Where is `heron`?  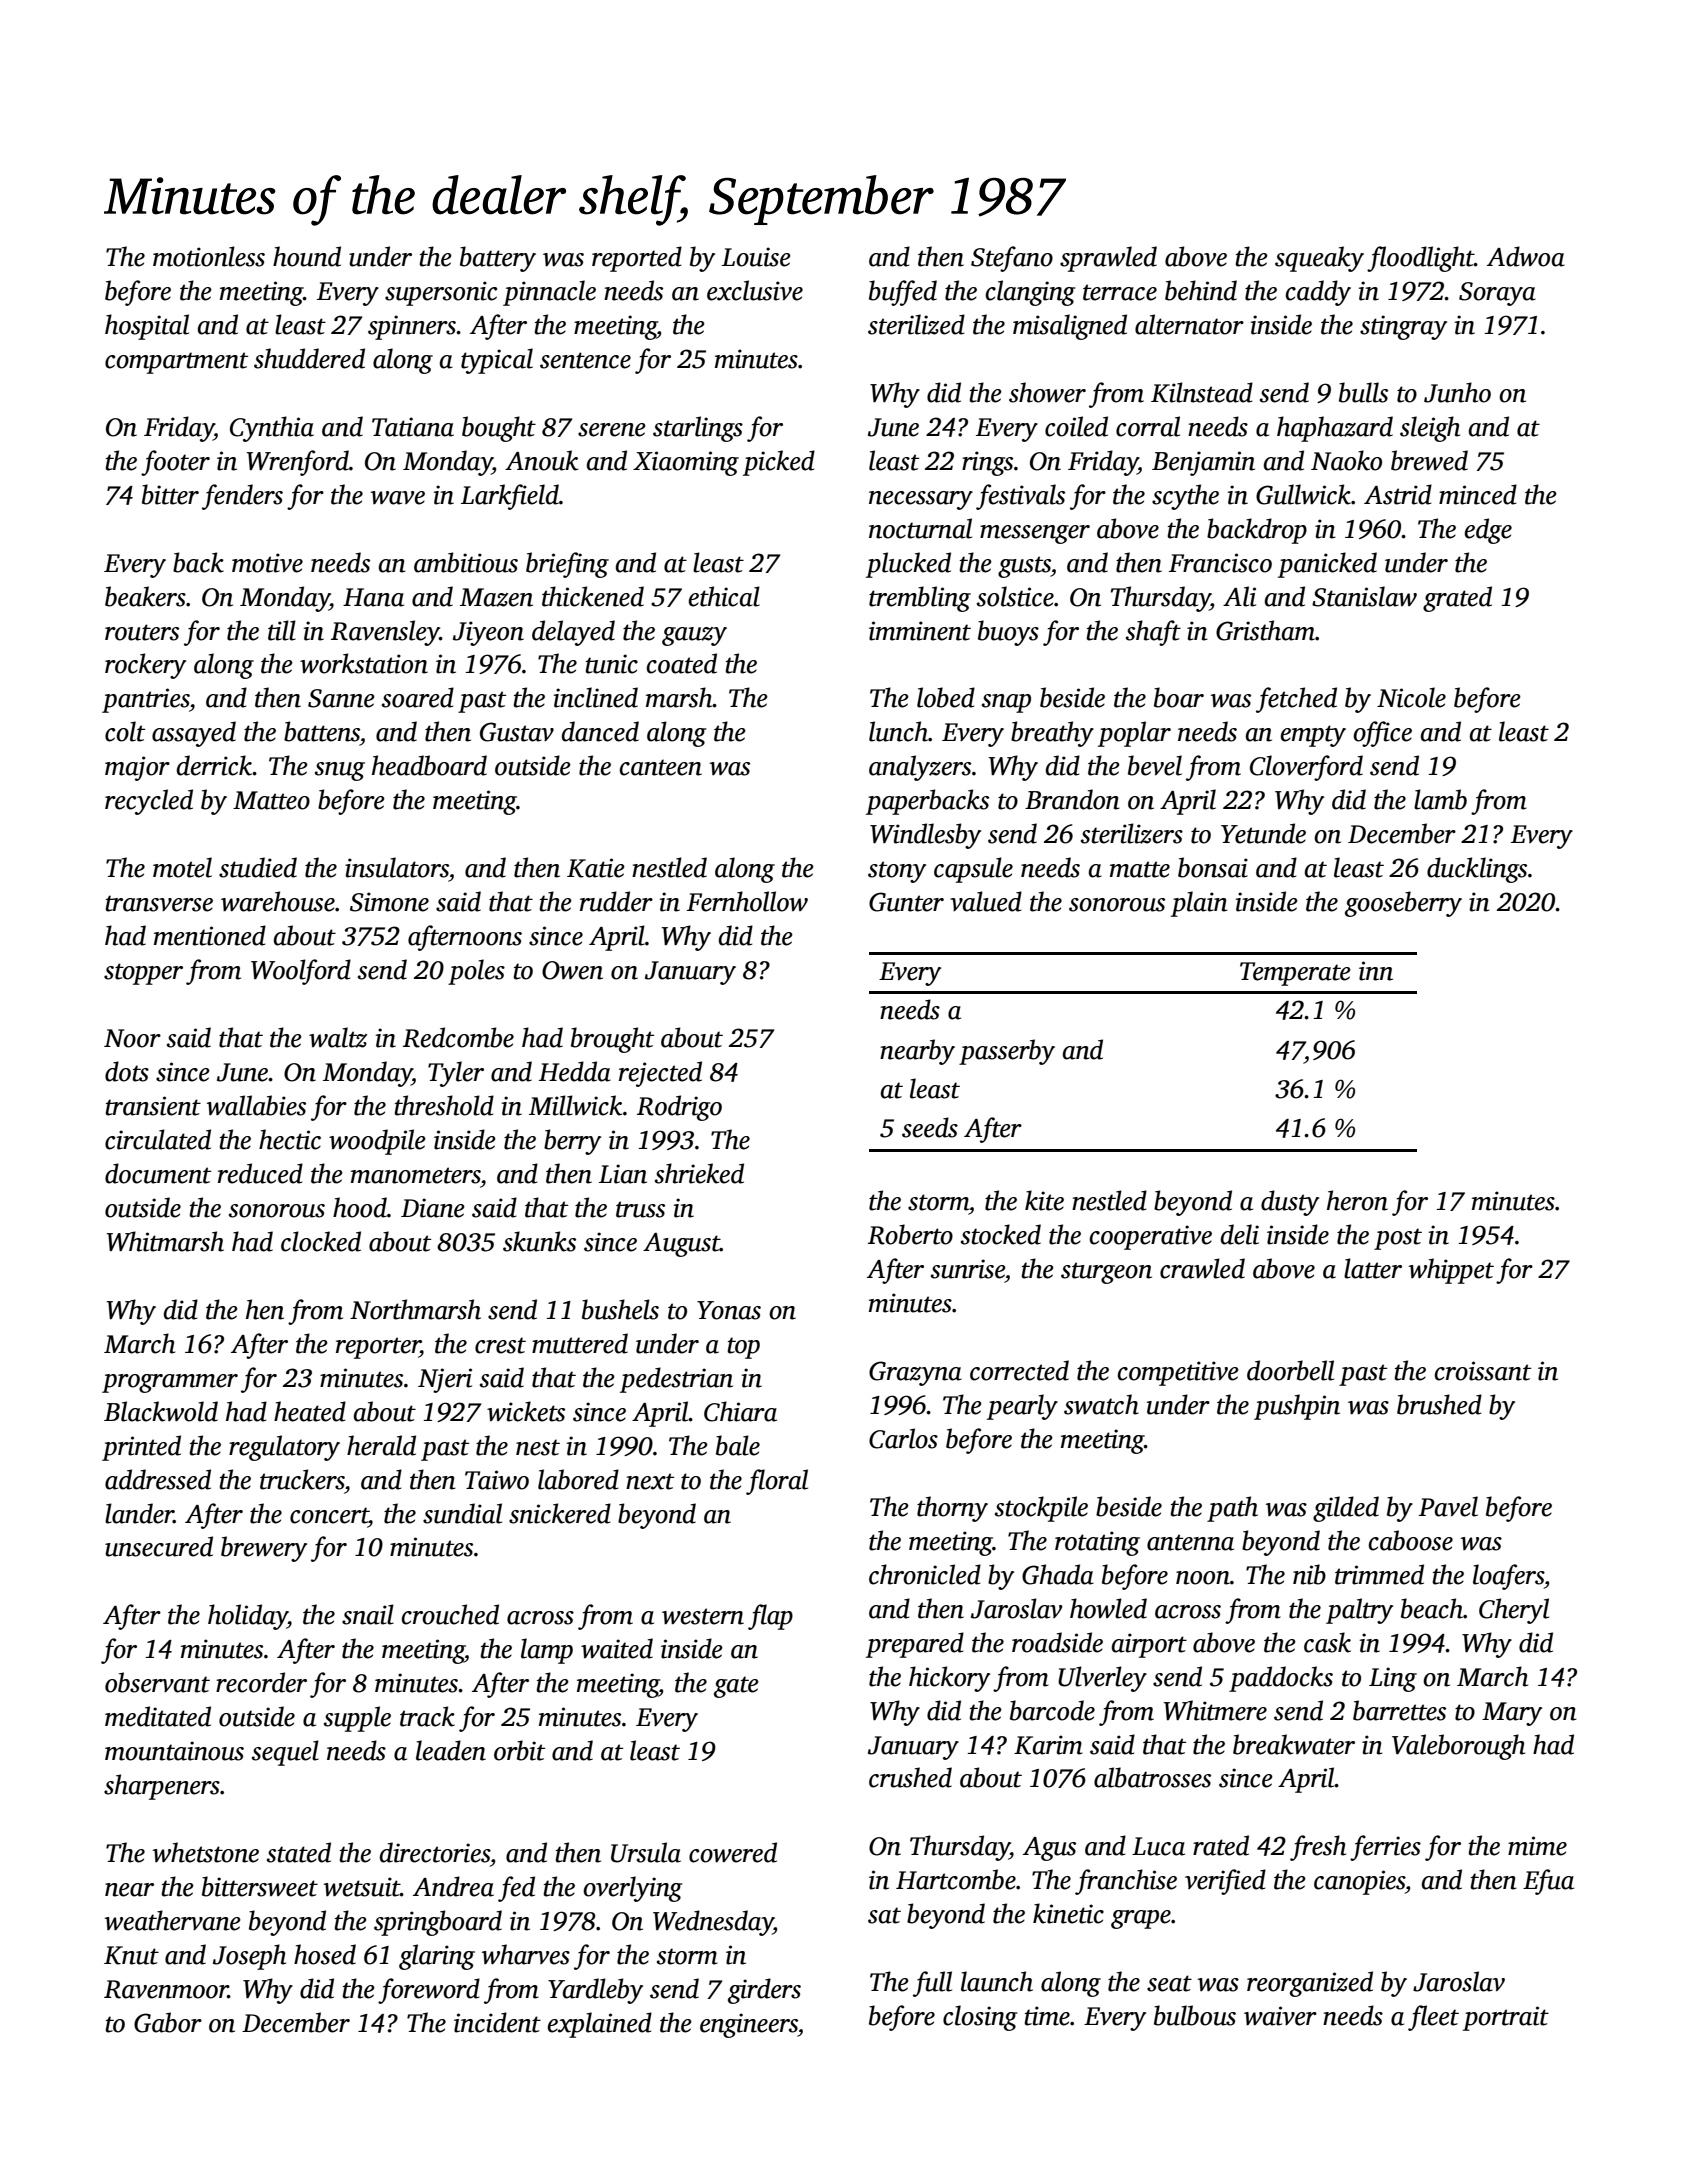
heron is located at coordinates (1357, 1200).
